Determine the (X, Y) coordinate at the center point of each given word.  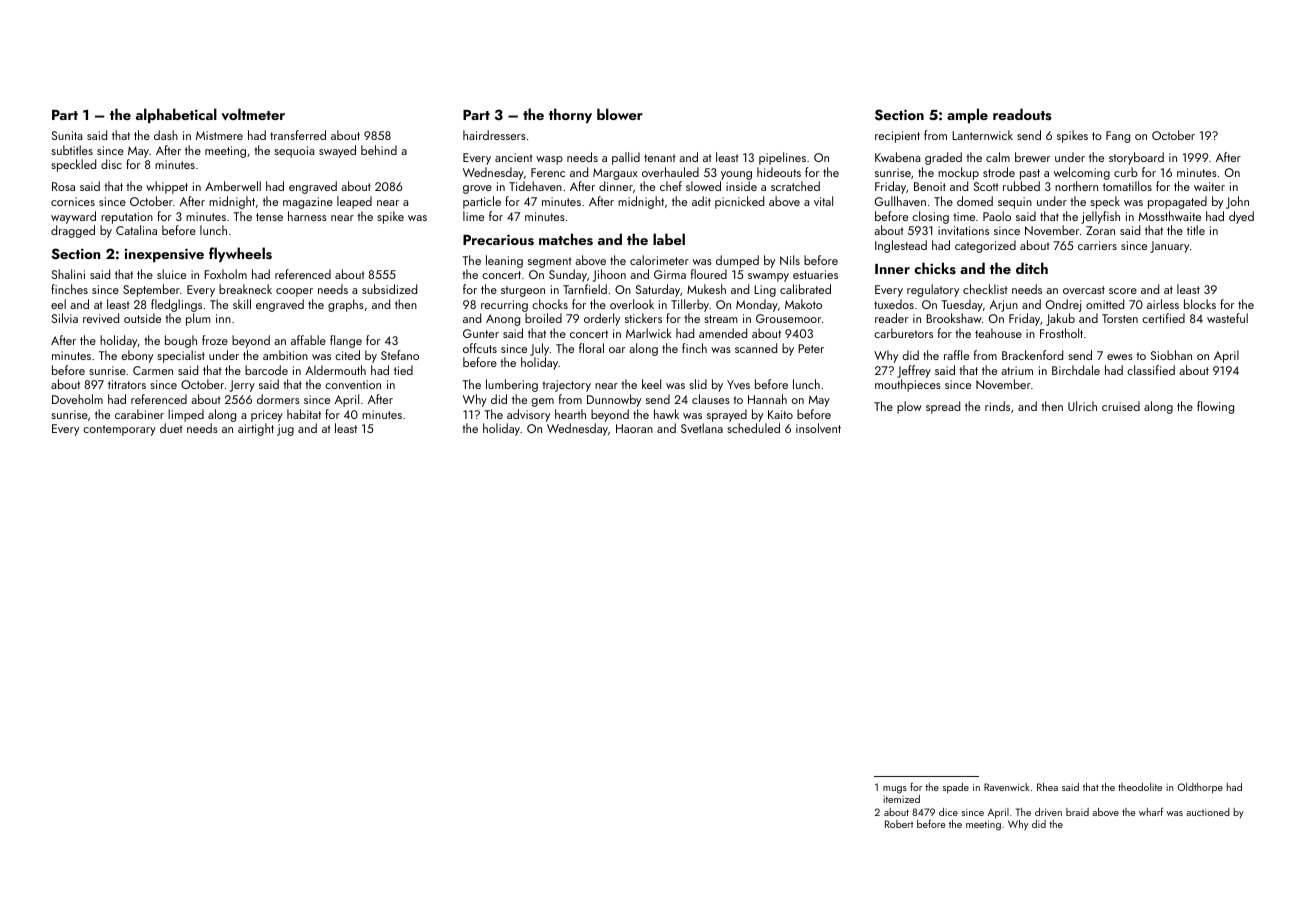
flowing (1215, 407)
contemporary (119, 430)
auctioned (1208, 812)
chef (671, 186)
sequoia (294, 152)
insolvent (818, 428)
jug (285, 430)
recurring (504, 306)
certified (1163, 318)
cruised (1121, 406)
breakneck (245, 289)
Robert (899, 824)
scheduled (753, 428)
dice (948, 812)
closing (930, 217)
